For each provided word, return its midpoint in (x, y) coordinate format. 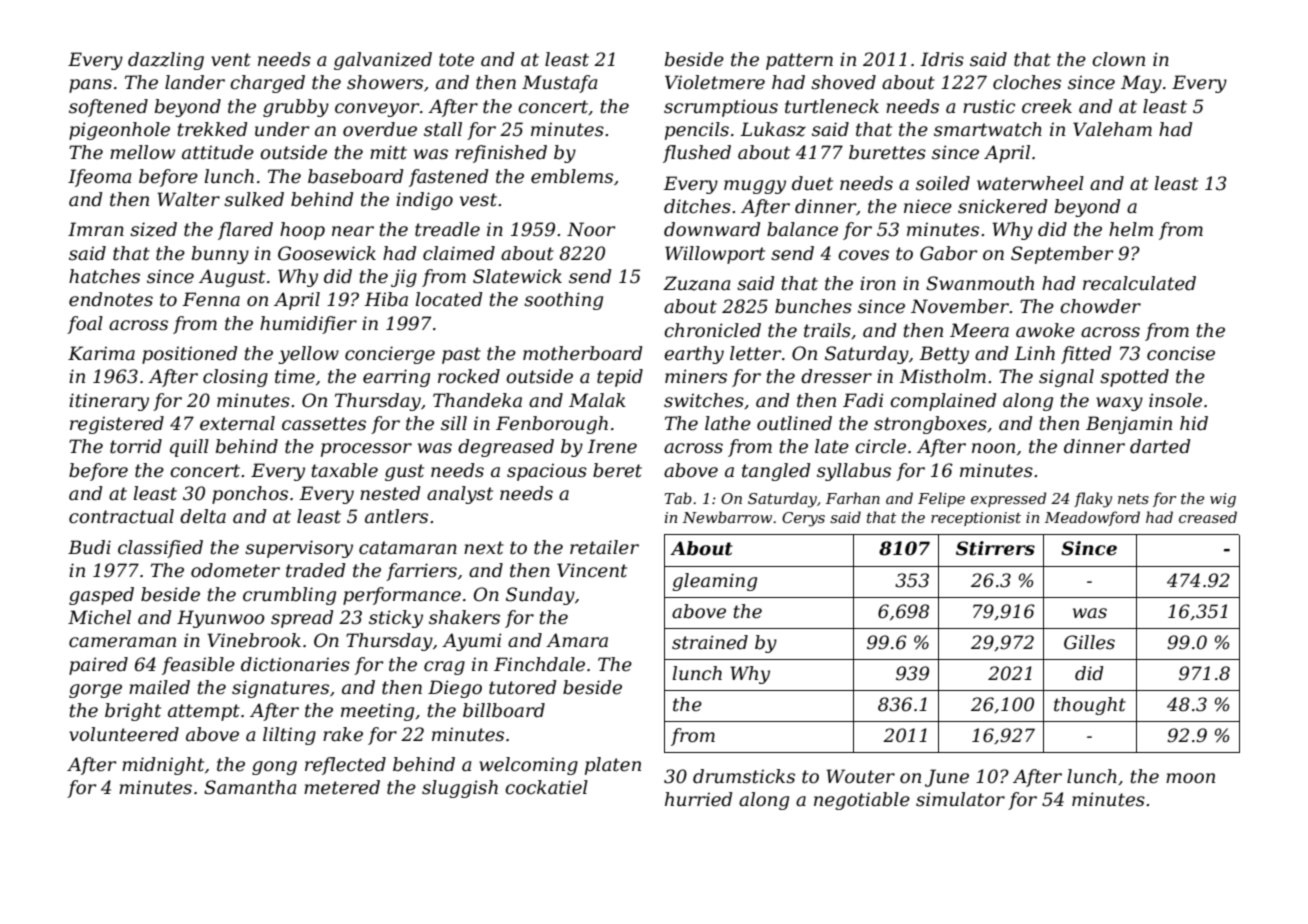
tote (456, 60)
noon (993, 448)
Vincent (592, 570)
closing (235, 378)
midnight (163, 766)
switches (704, 400)
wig (1223, 500)
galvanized (383, 61)
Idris (942, 59)
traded (315, 570)
